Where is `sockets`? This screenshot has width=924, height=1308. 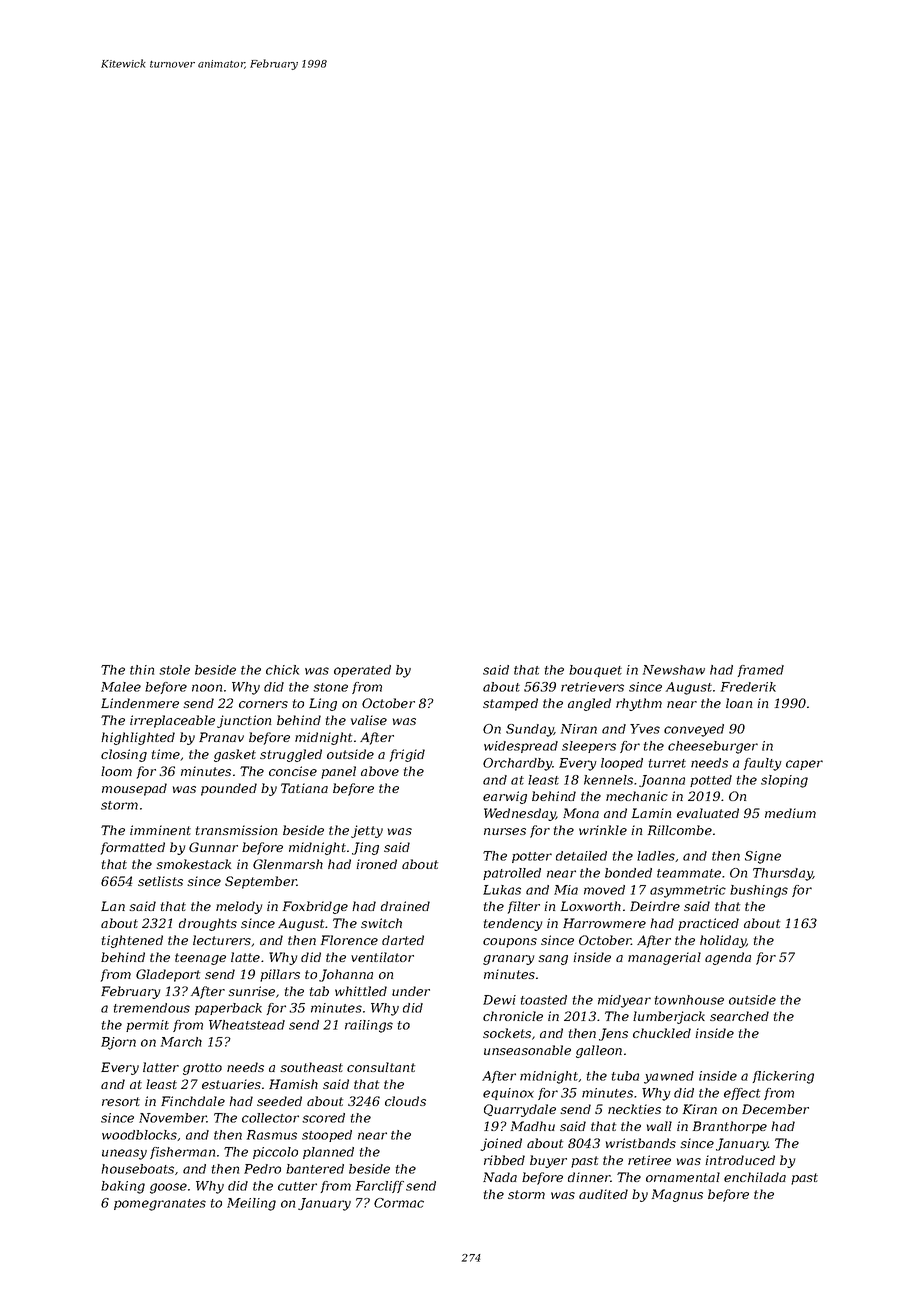 sockets is located at coordinates (507, 1033).
